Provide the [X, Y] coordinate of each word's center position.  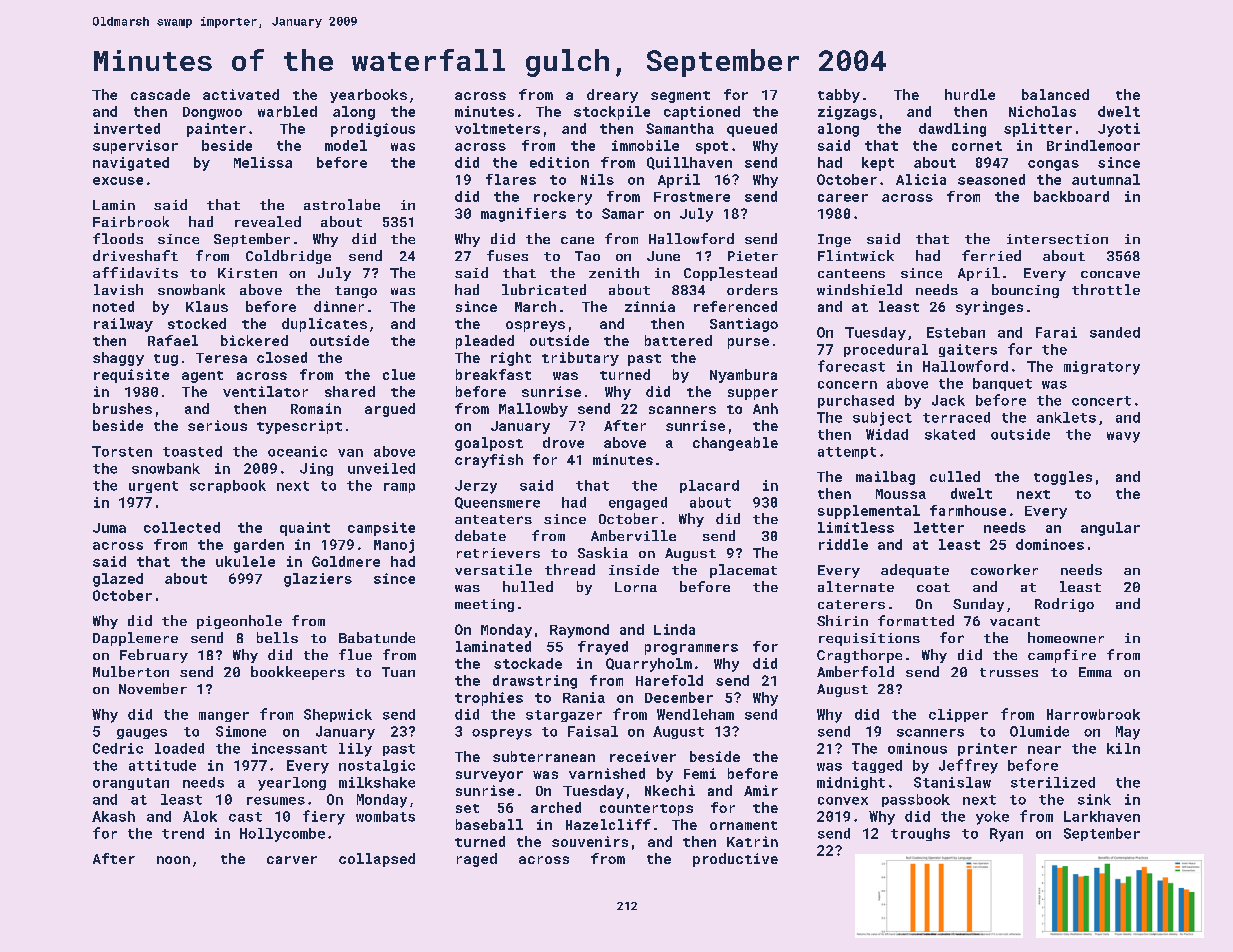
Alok [200, 816]
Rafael [173, 340]
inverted [127, 128]
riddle [843, 544]
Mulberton [131, 671]
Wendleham [695, 714]
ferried [991, 255]
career [843, 198]
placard [709, 486]
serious [217, 425]
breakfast [493, 374]
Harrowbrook [1093, 714]
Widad [887, 434]
